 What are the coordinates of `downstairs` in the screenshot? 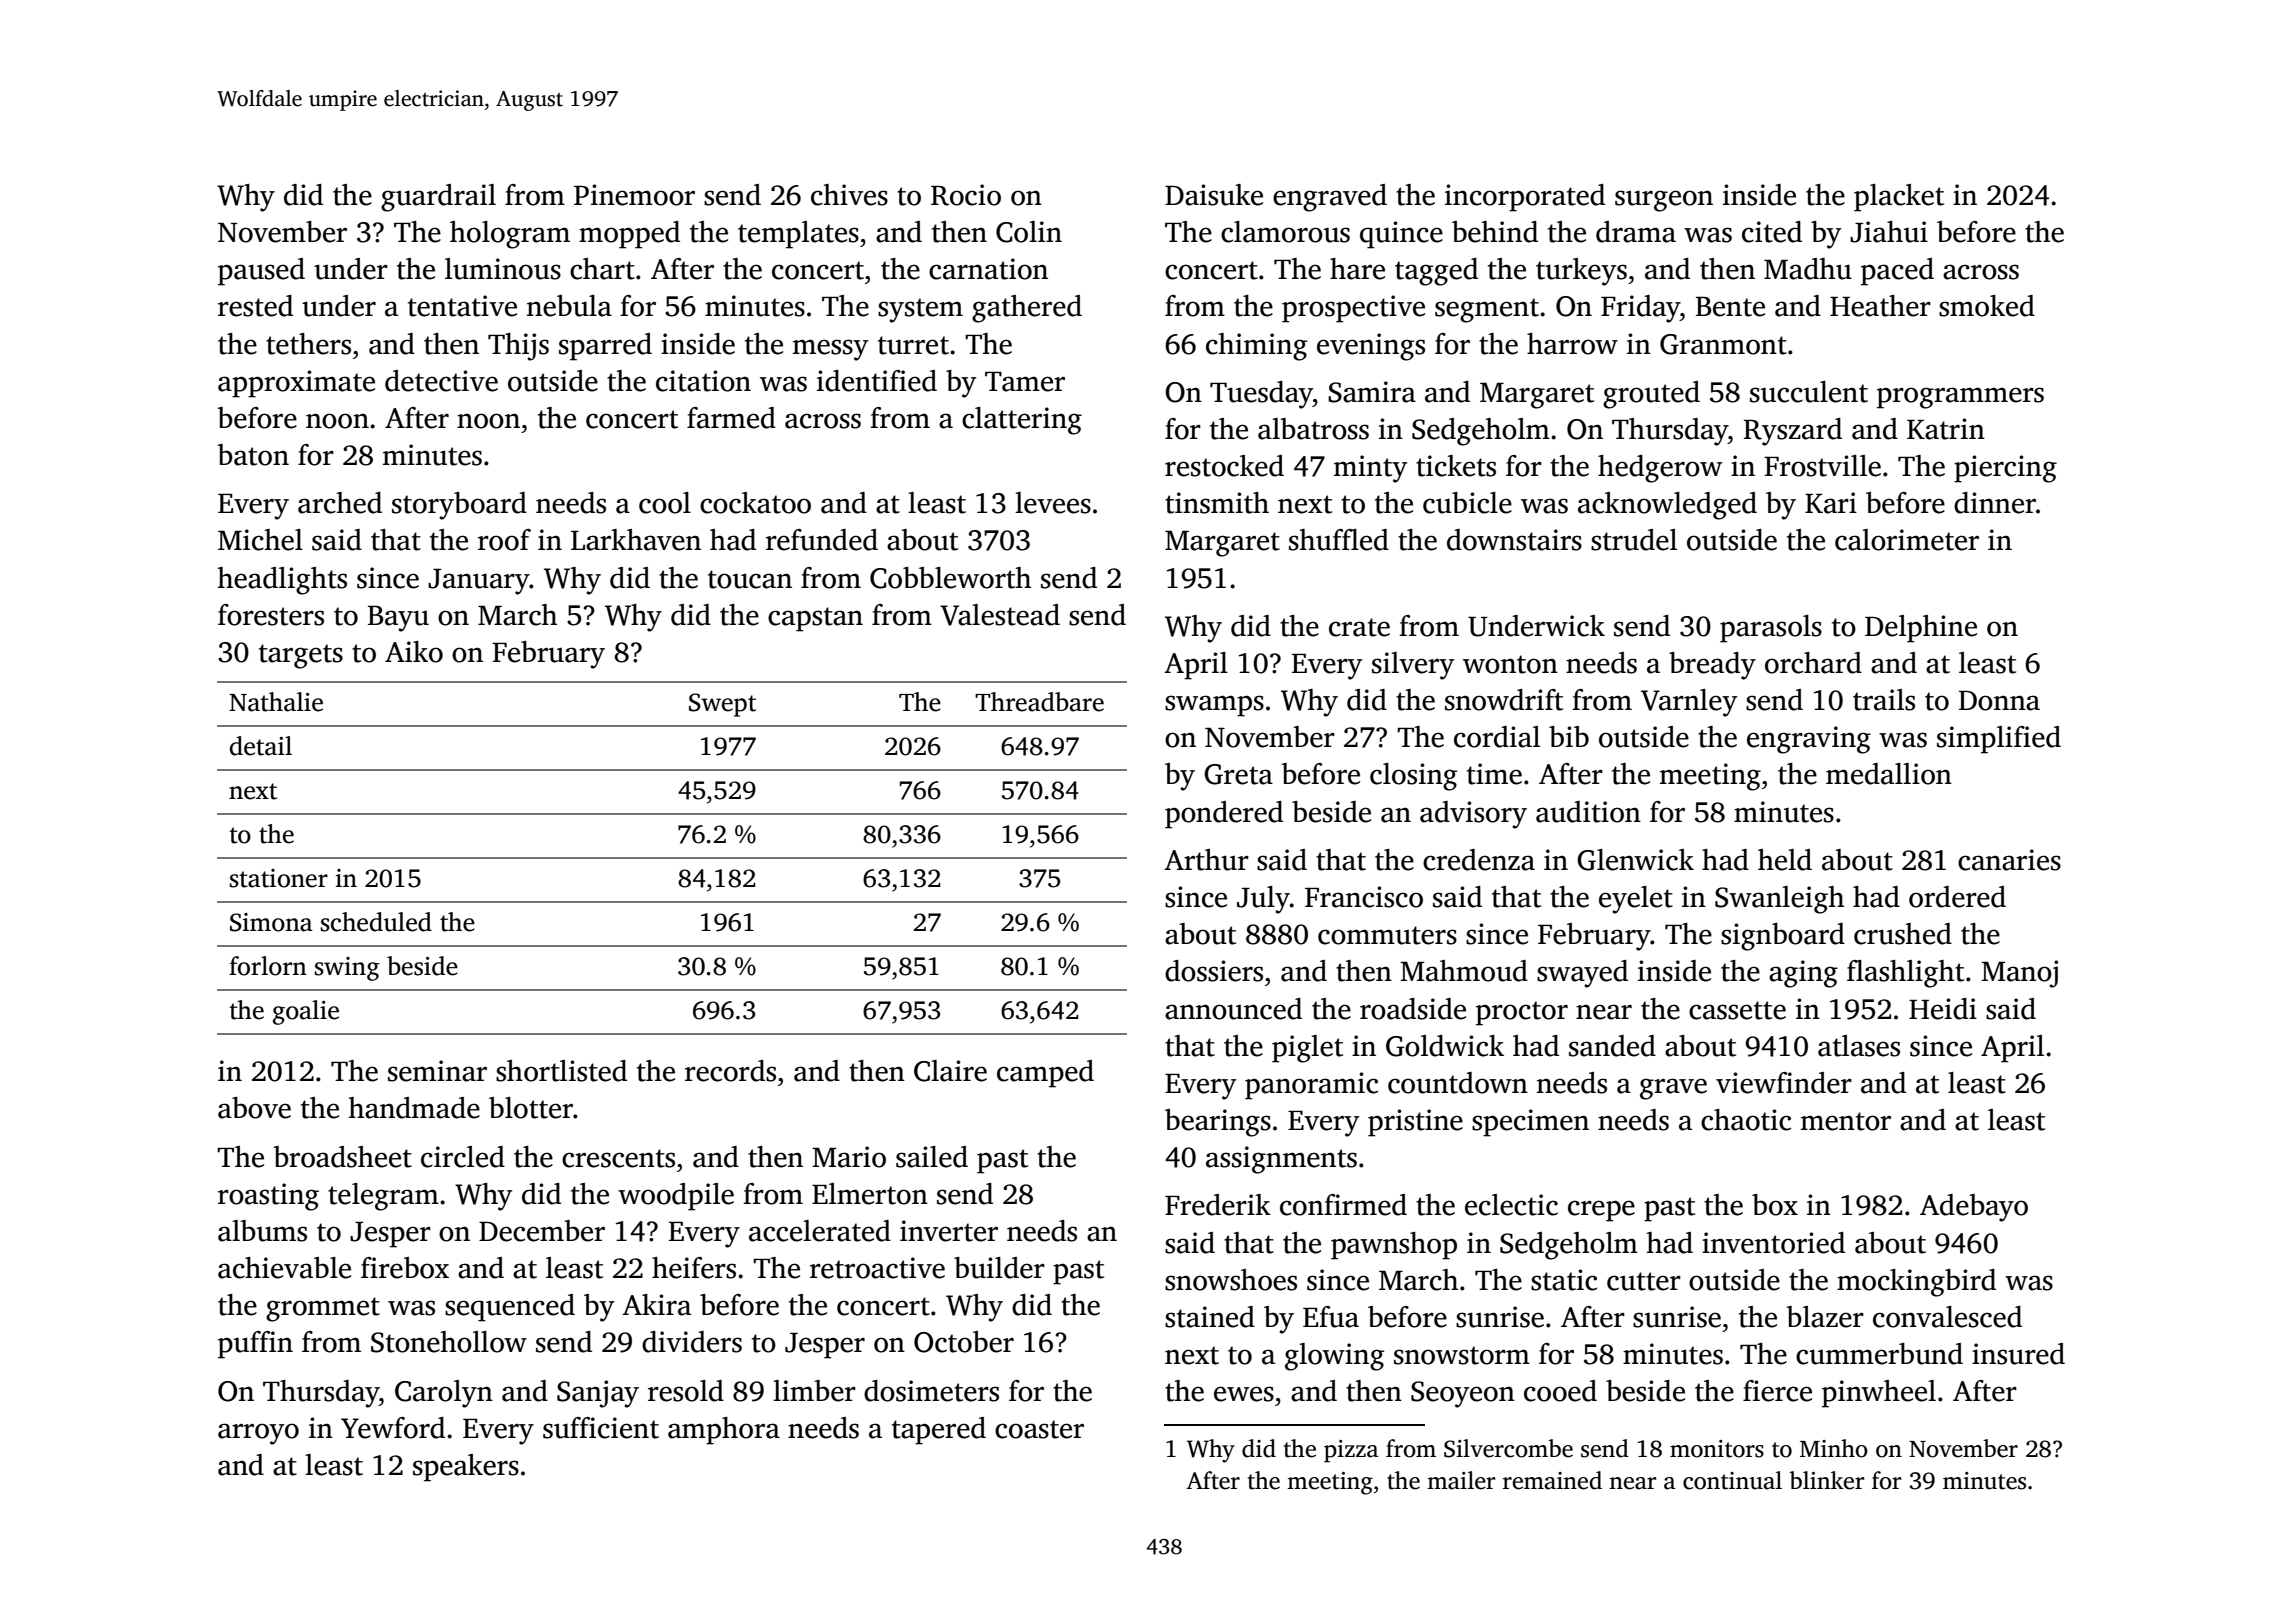 It's located at (1514, 540).
